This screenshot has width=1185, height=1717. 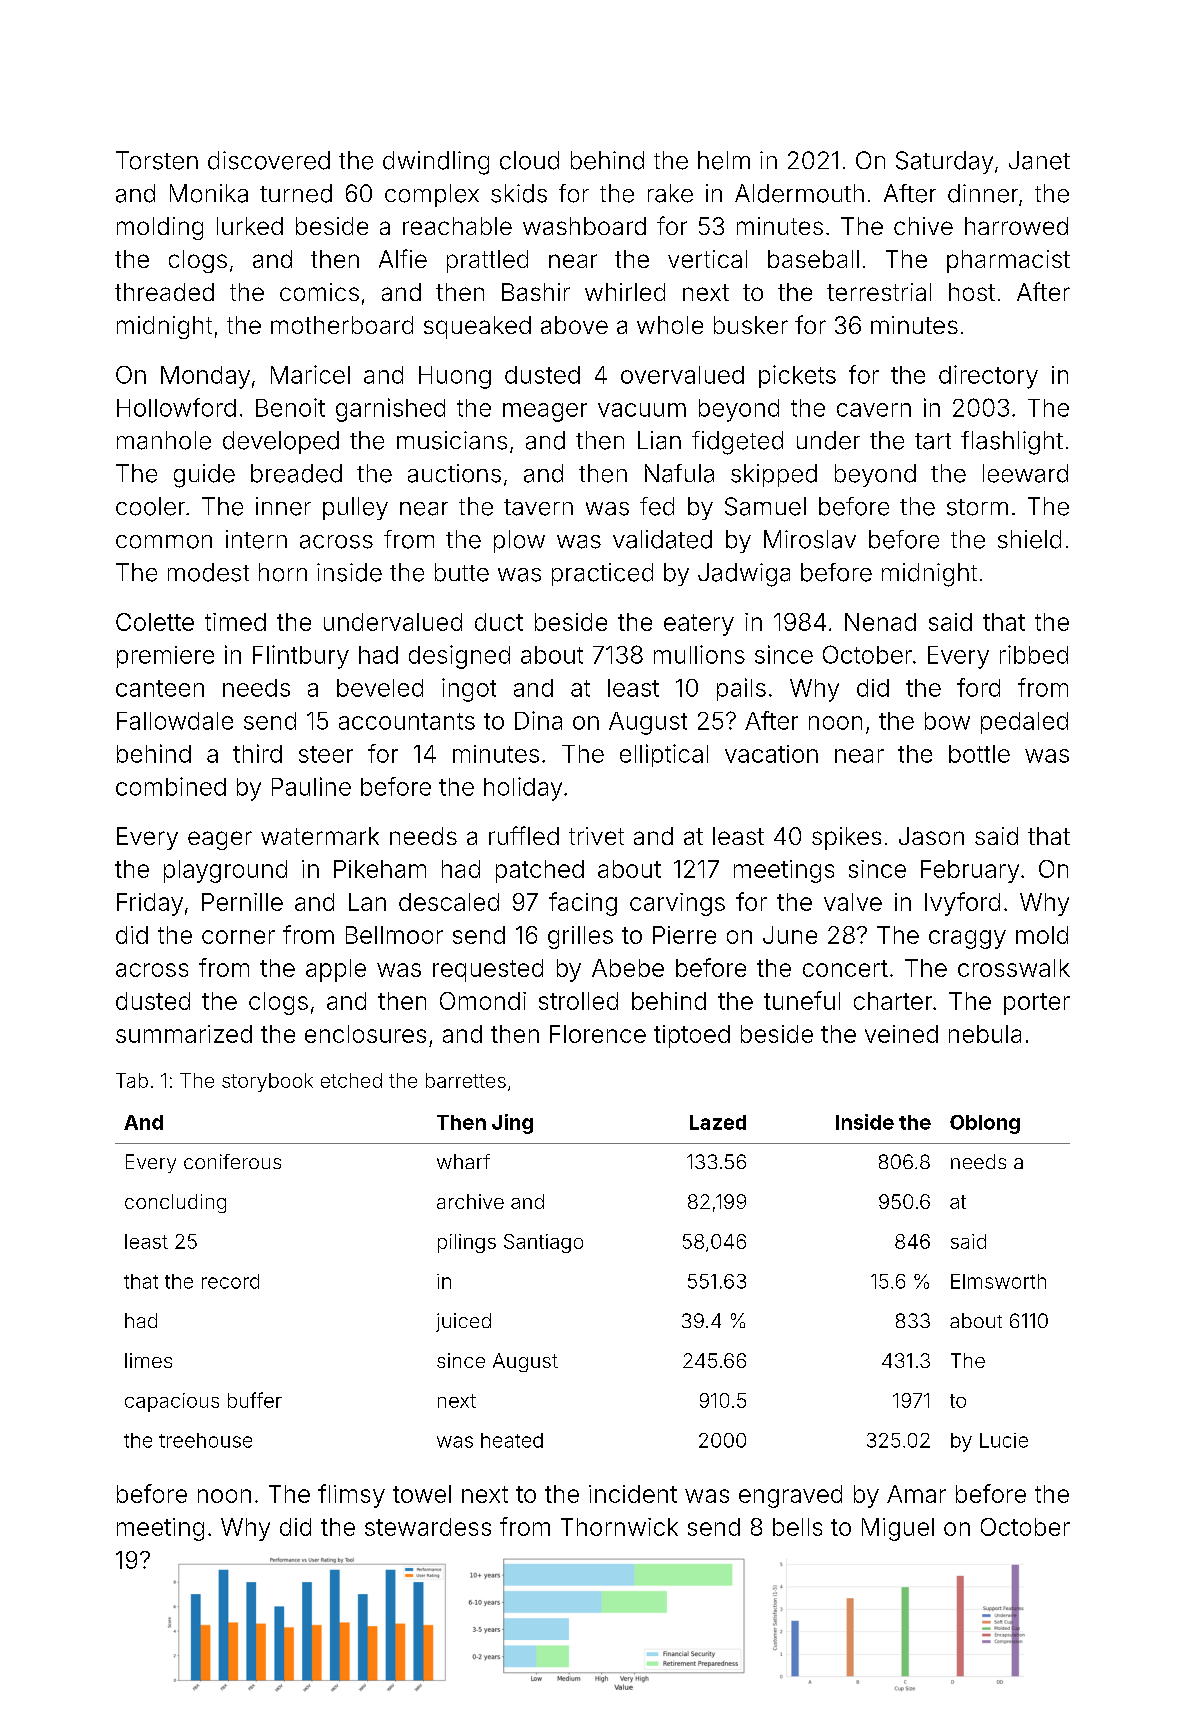 What do you see at coordinates (985, 1124) in the screenshot?
I see `Oblong` at bounding box center [985, 1124].
